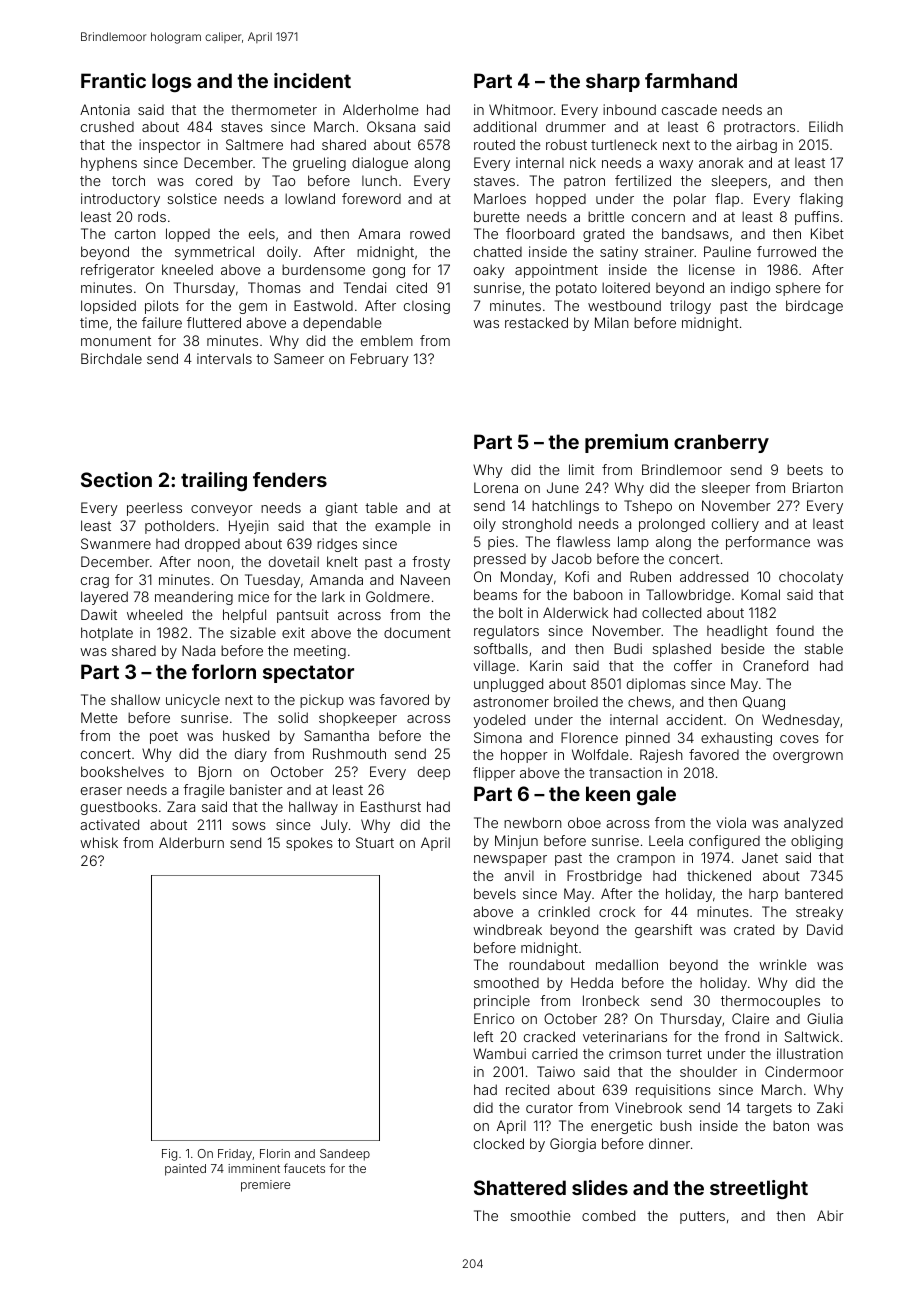 This screenshot has height=1308, width=924. Describe the element at coordinates (499, 1143) in the screenshot. I see `clocked` at that location.
